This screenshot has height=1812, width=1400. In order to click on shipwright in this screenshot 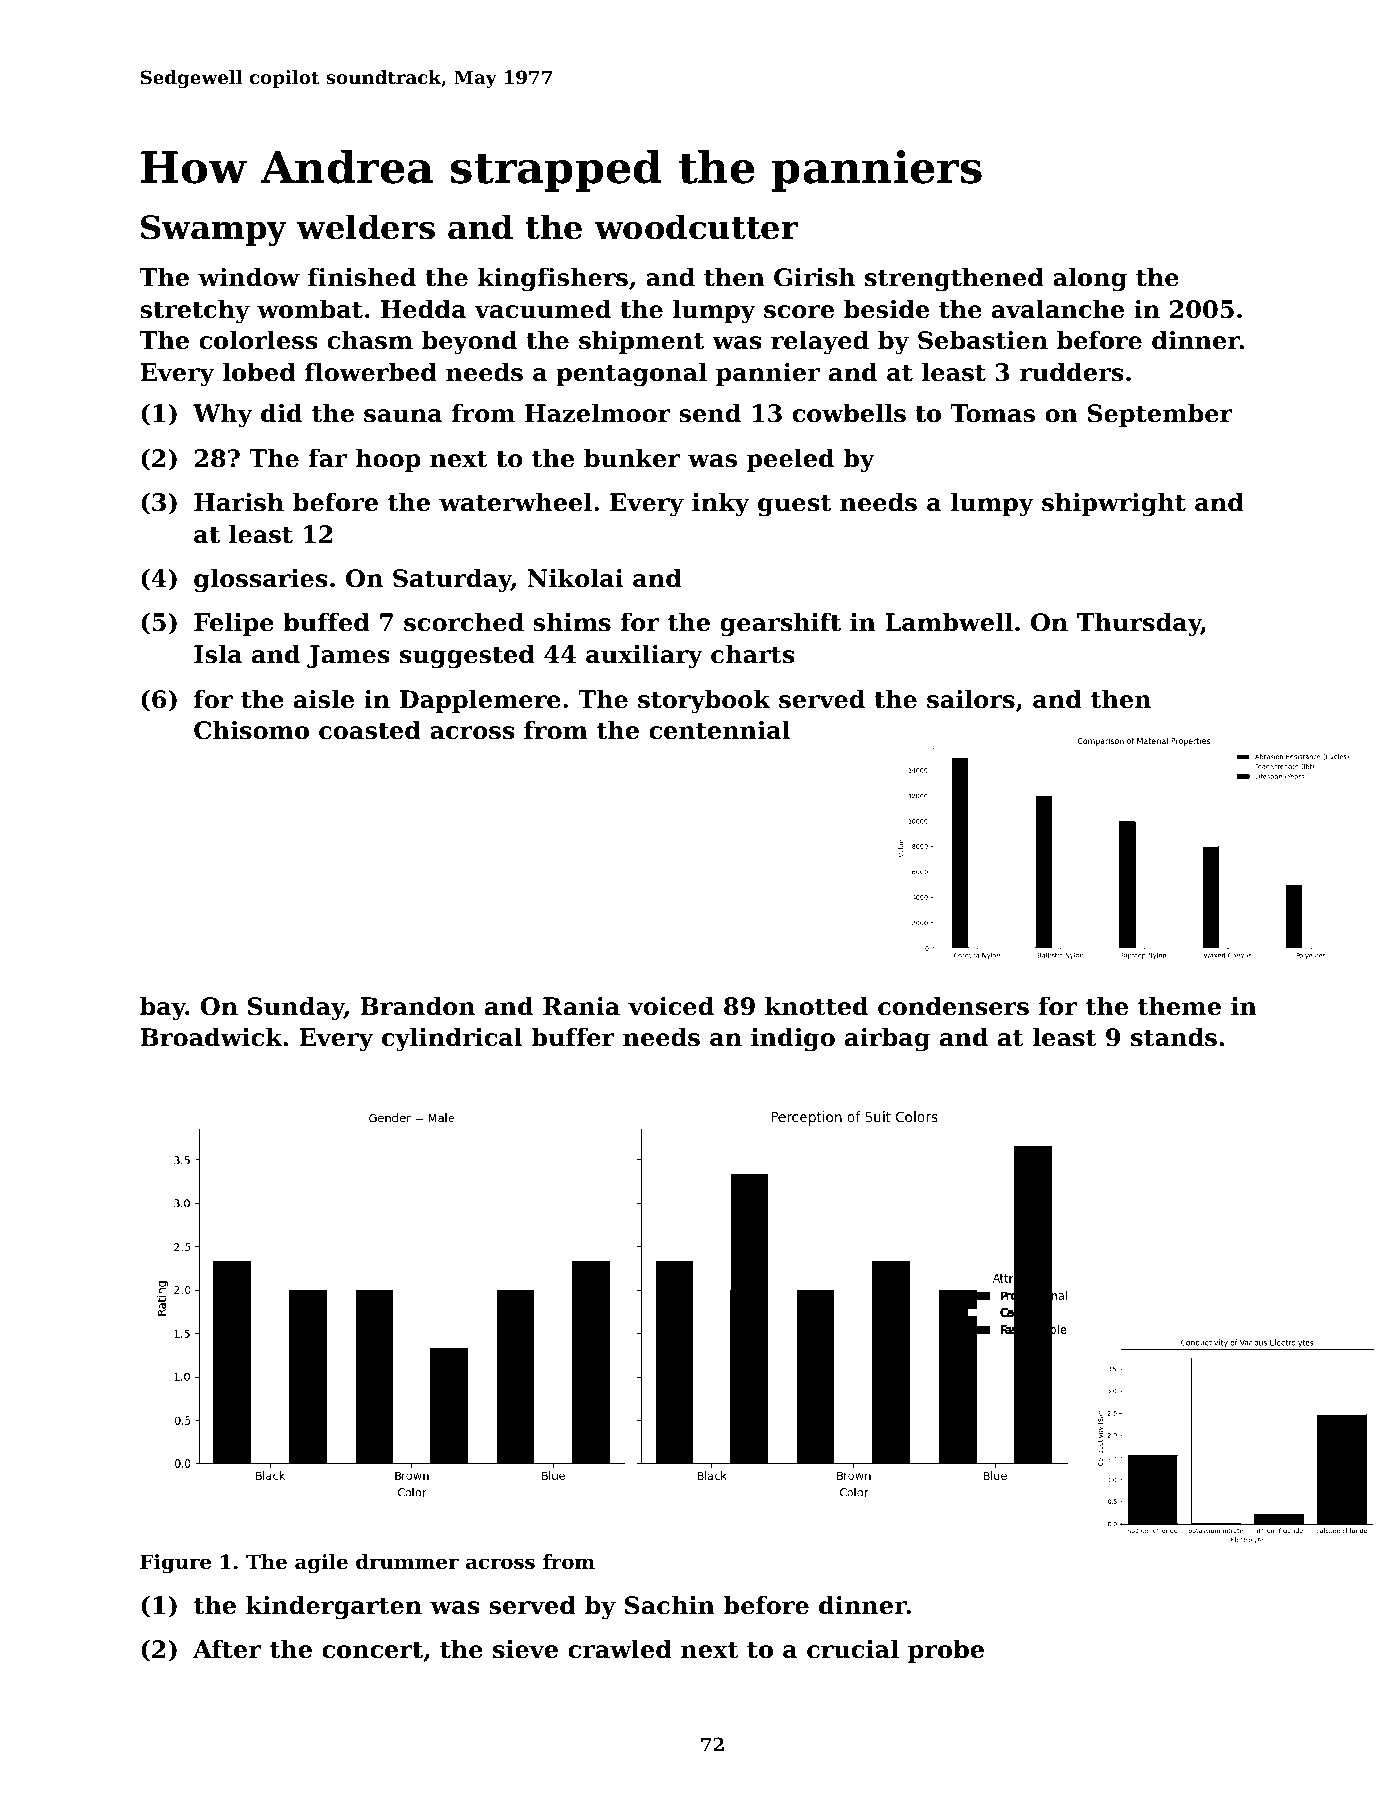, I will do `click(1114, 504)`.
